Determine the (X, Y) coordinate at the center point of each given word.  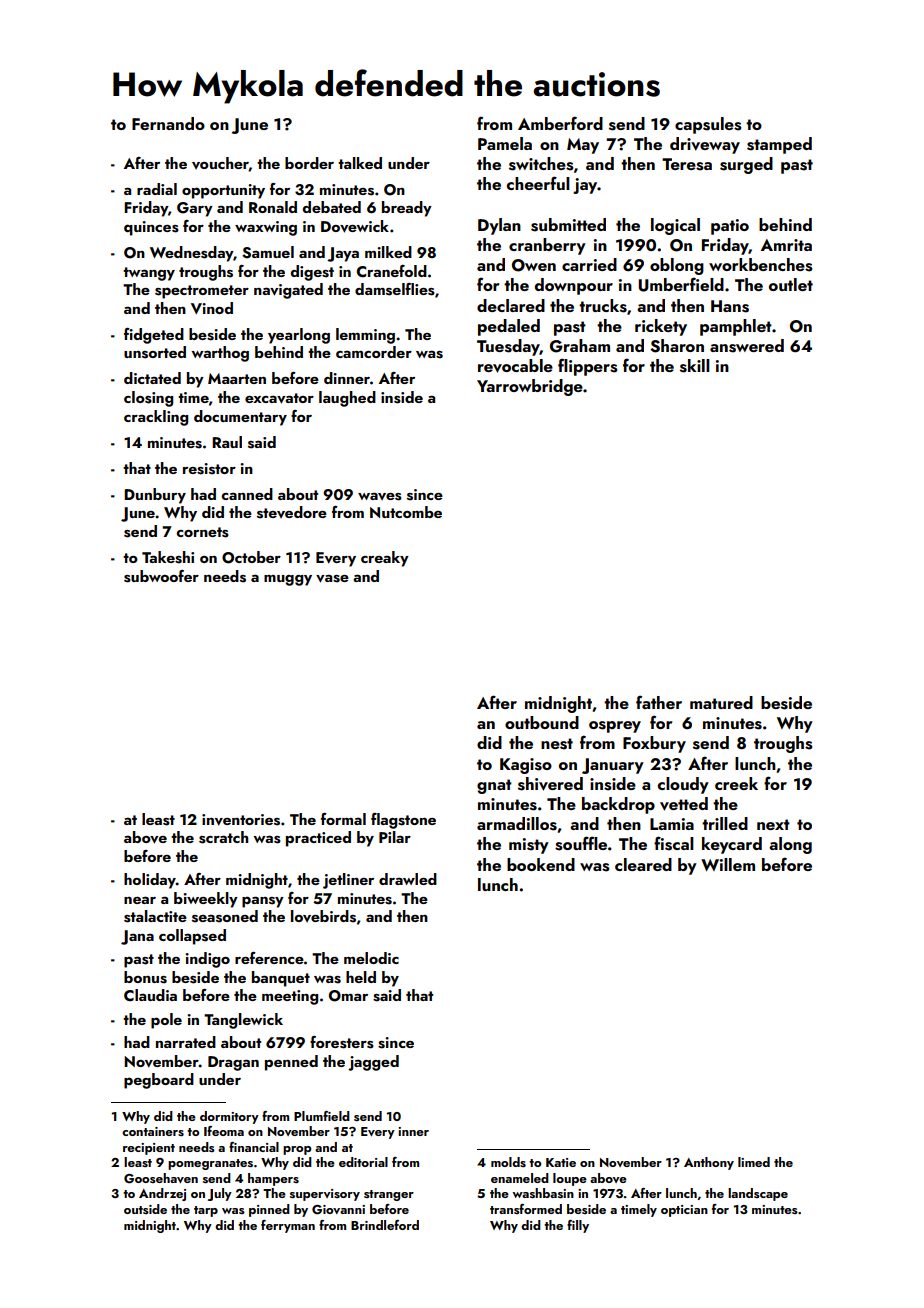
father (659, 702)
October (251, 557)
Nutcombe (406, 512)
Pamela (505, 143)
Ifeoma (224, 1131)
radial (157, 189)
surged (746, 165)
